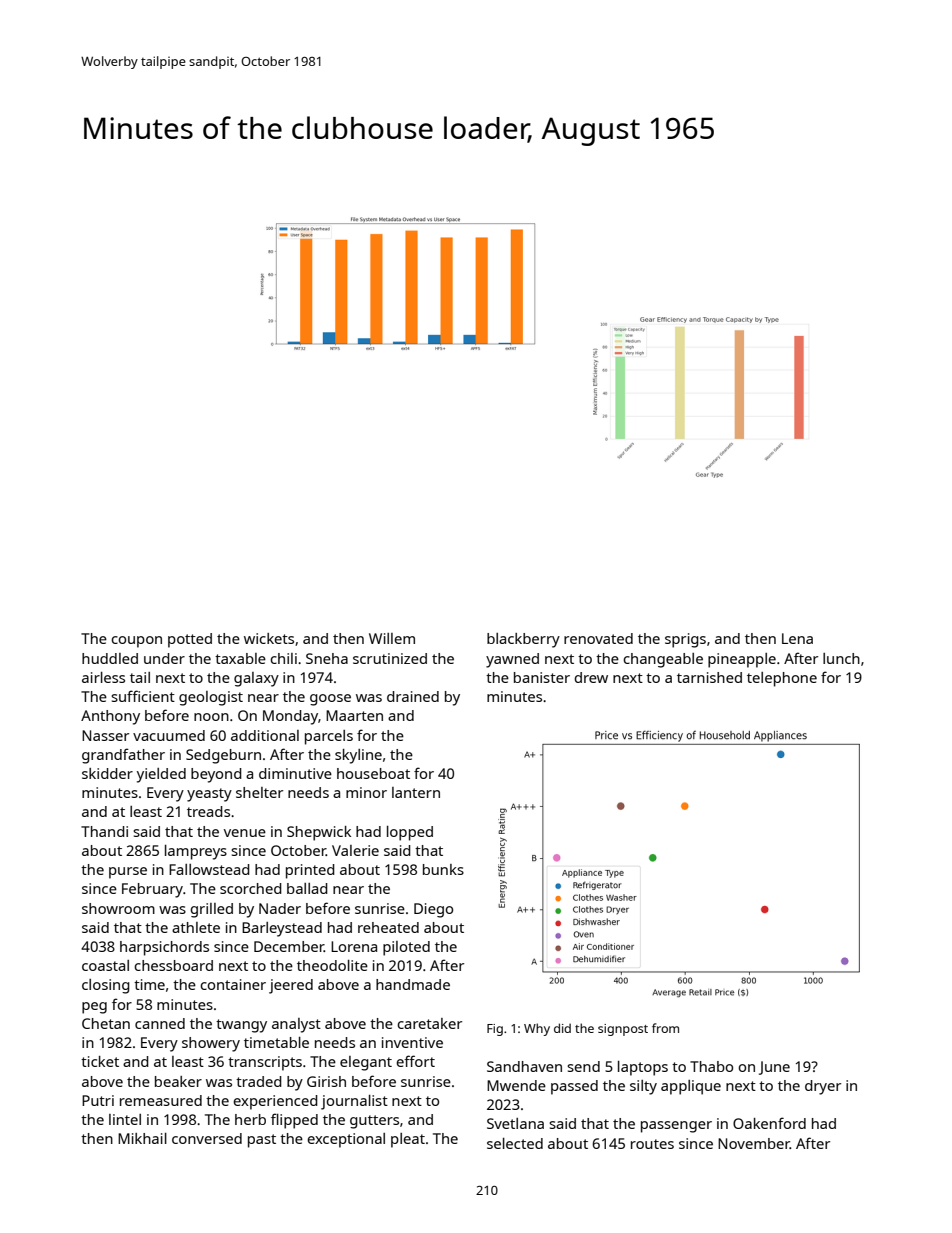 Image resolution: width=952 pixels, height=1233 pixels. What do you see at coordinates (410, 833) in the page?
I see `lopped` at bounding box center [410, 833].
